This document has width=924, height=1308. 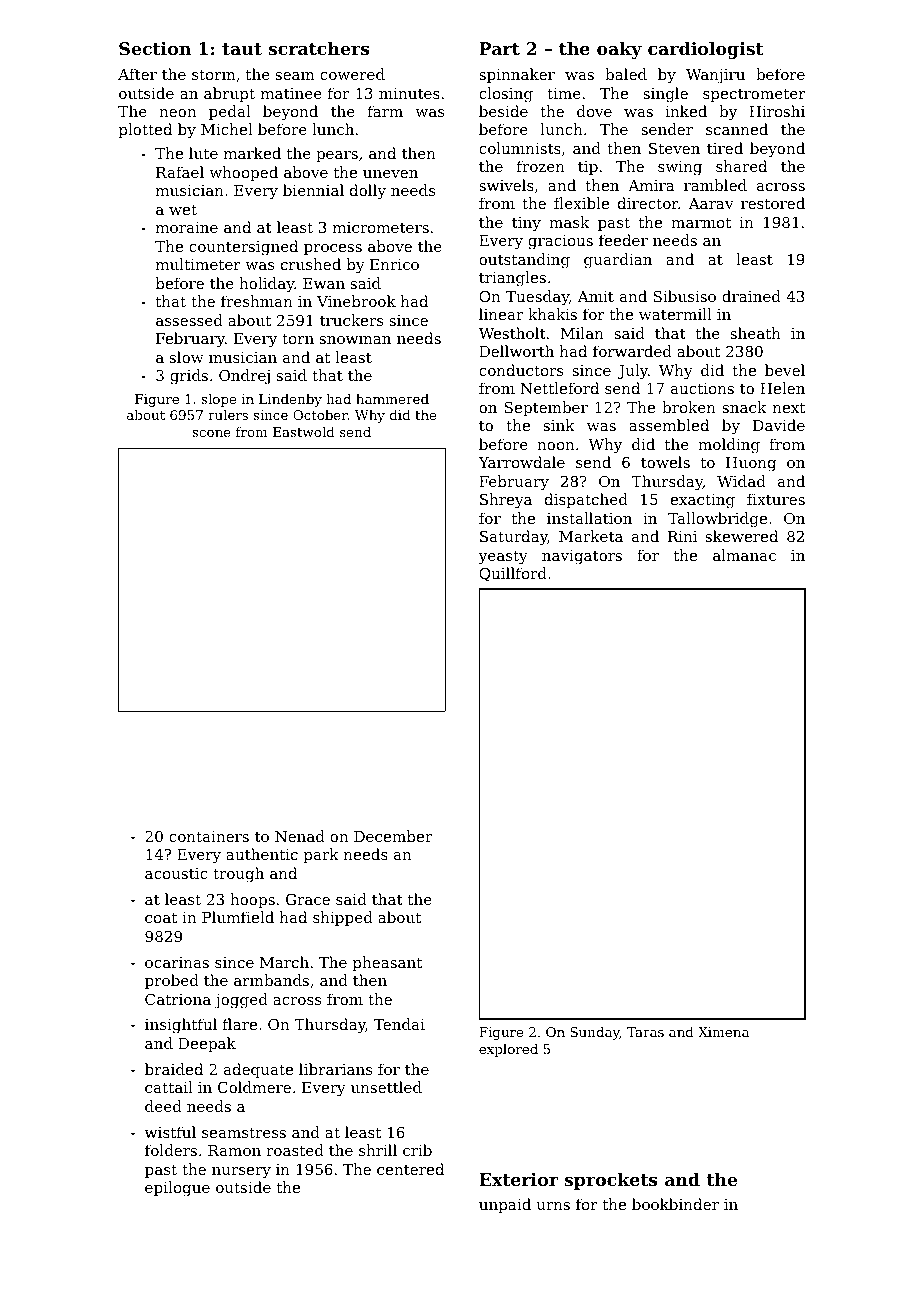 What do you see at coordinates (241, 1173) in the document?
I see `nursery` at bounding box center [241, 1173].
